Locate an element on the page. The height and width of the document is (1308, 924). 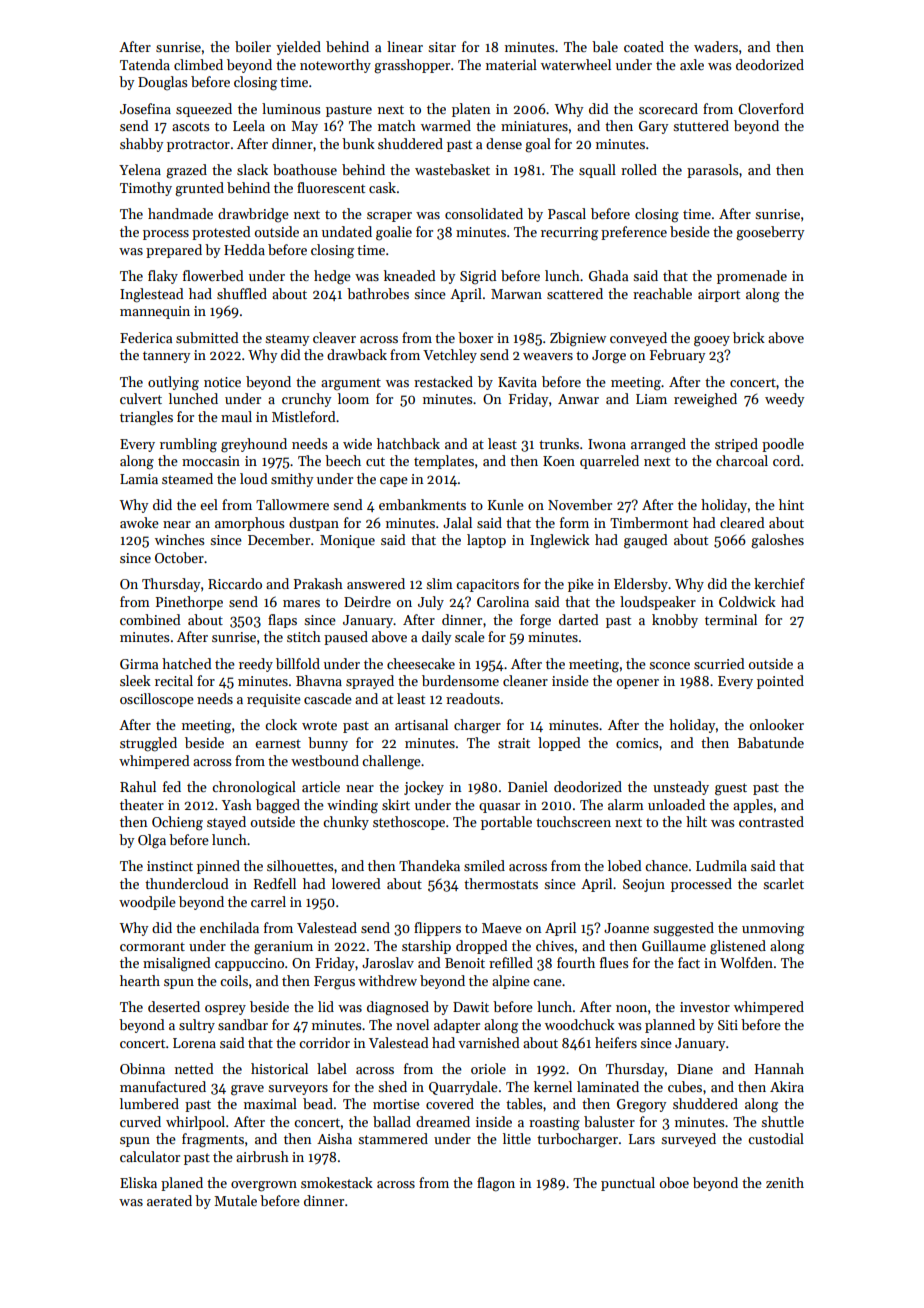
comics is located at coordinates (637, 743).
